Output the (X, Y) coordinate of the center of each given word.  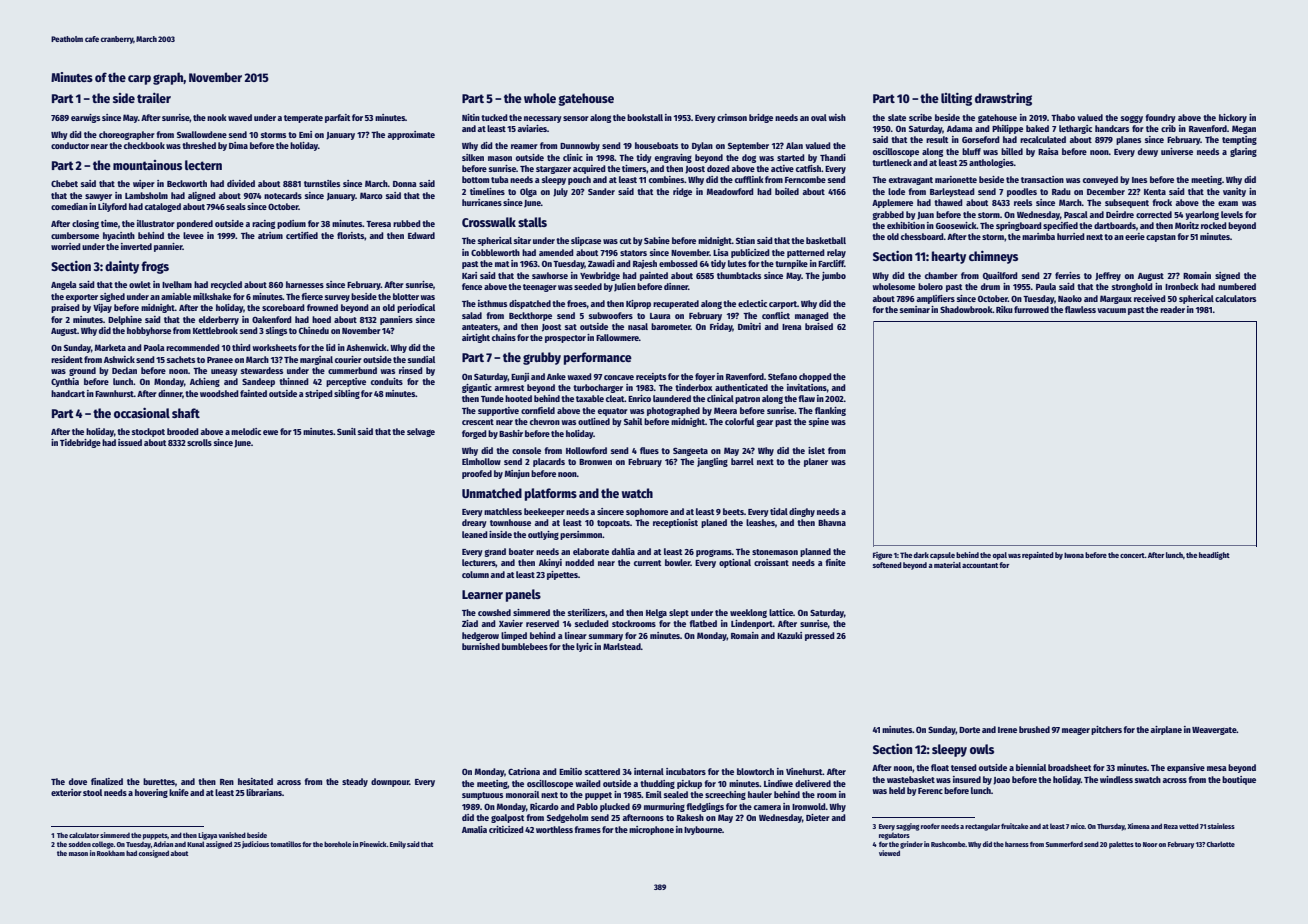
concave (619, 377)
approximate (411, 135)
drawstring (1003, 99)
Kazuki (789, 635)
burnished (481, 646)
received (1150, 298)
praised (65, 308)
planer (816, 462)
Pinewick (373, 844)
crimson (732, 117)
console (526, 450)
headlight (1214, 556)
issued (130, 442)
